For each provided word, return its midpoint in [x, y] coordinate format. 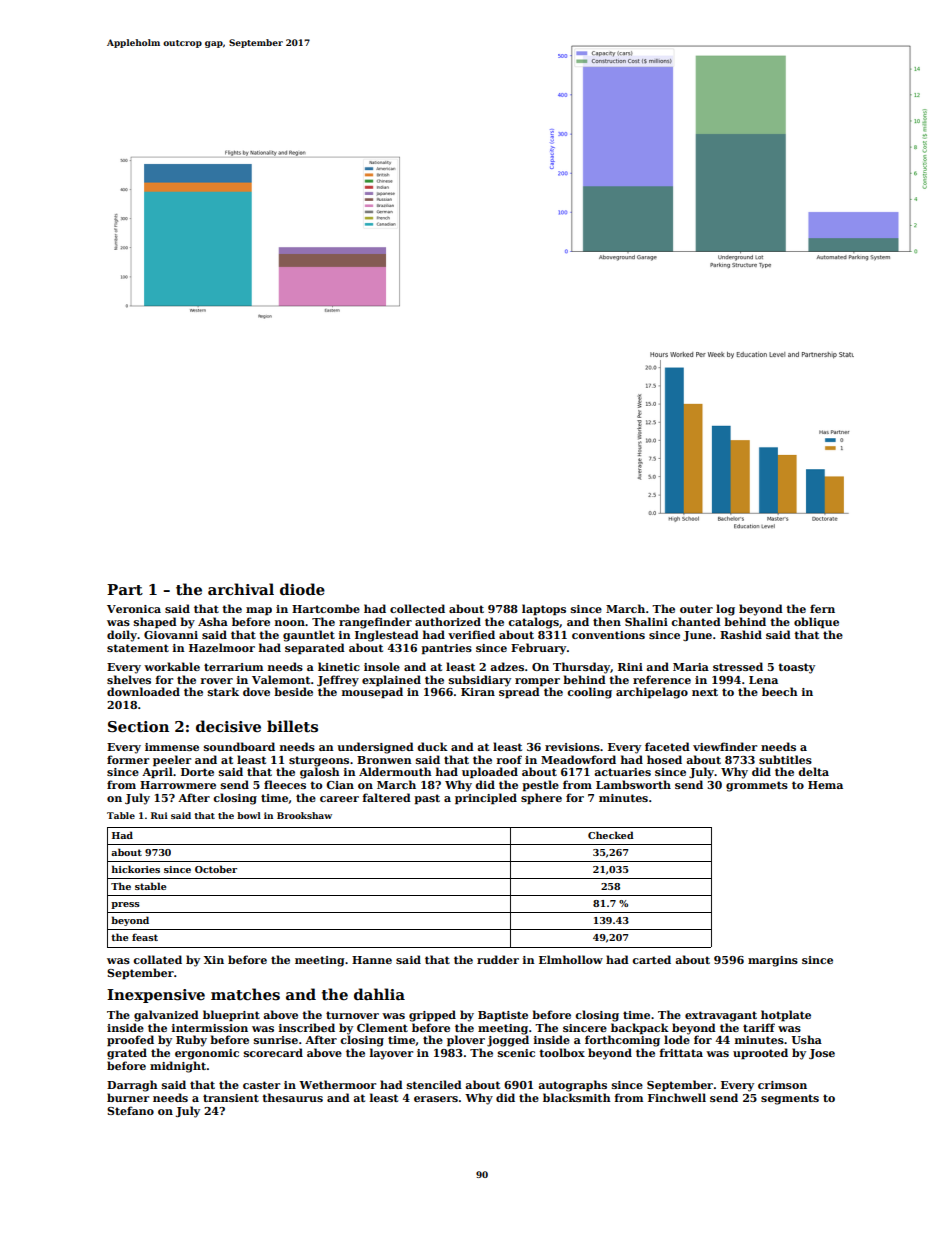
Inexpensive [156, 996]
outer [696, 609]
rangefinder [375, 623]
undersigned [375, 748]
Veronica [134, 609]
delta [813, 771]
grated [127, 1054]
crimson [782, 1085]
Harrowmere [178, 785]
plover [466, 1041]
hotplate [786, 1016]
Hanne [372, 960]
